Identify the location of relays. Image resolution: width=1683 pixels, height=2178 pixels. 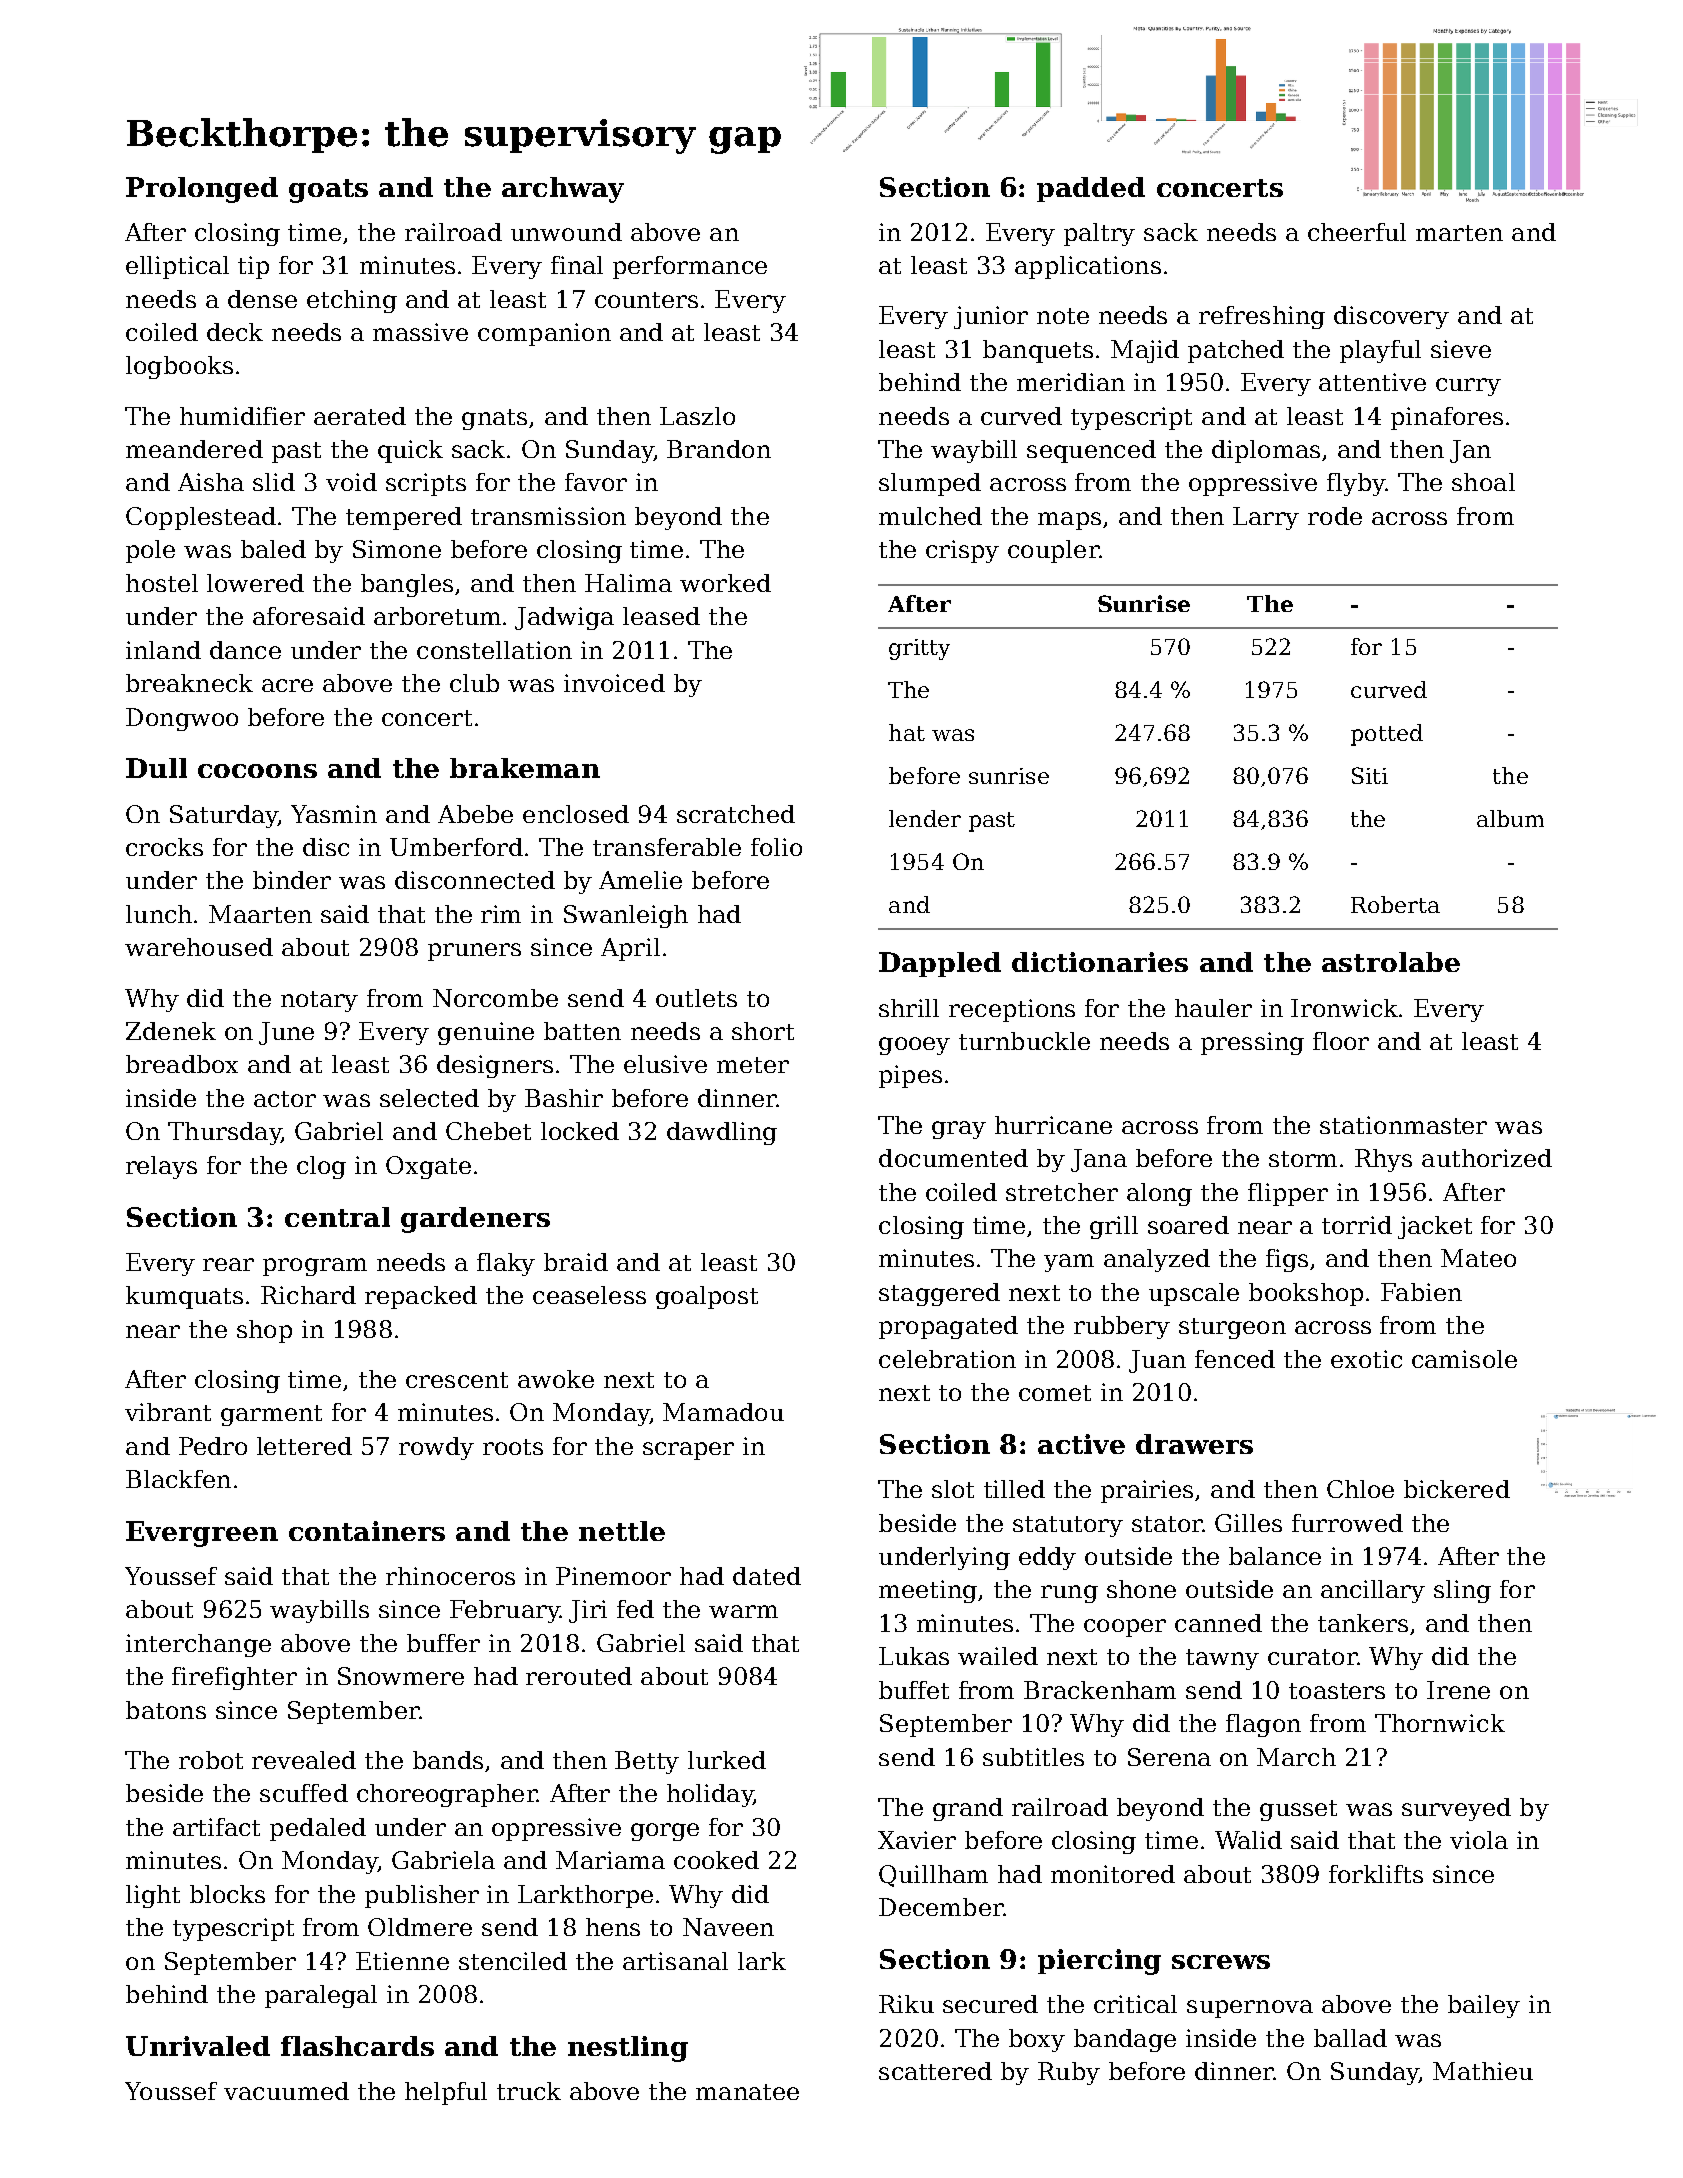
(161, 1167).
